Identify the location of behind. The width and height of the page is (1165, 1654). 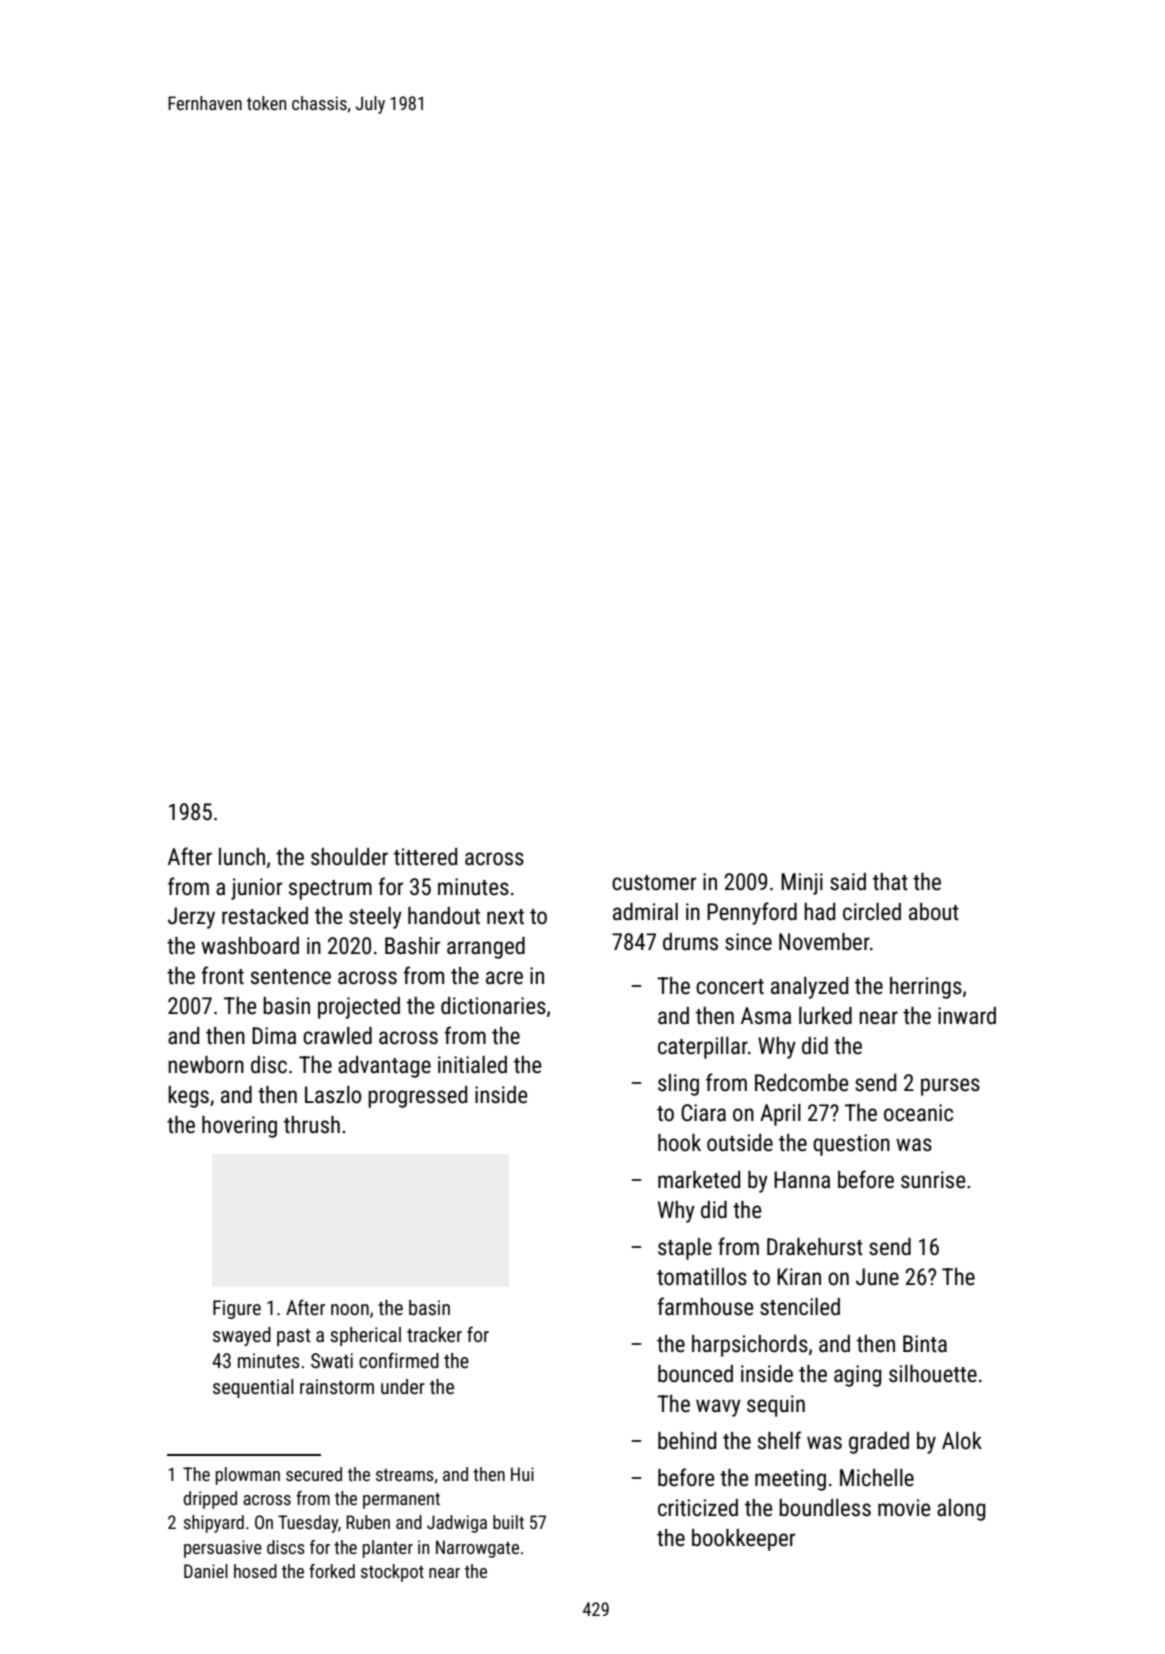
(687, 1441).
